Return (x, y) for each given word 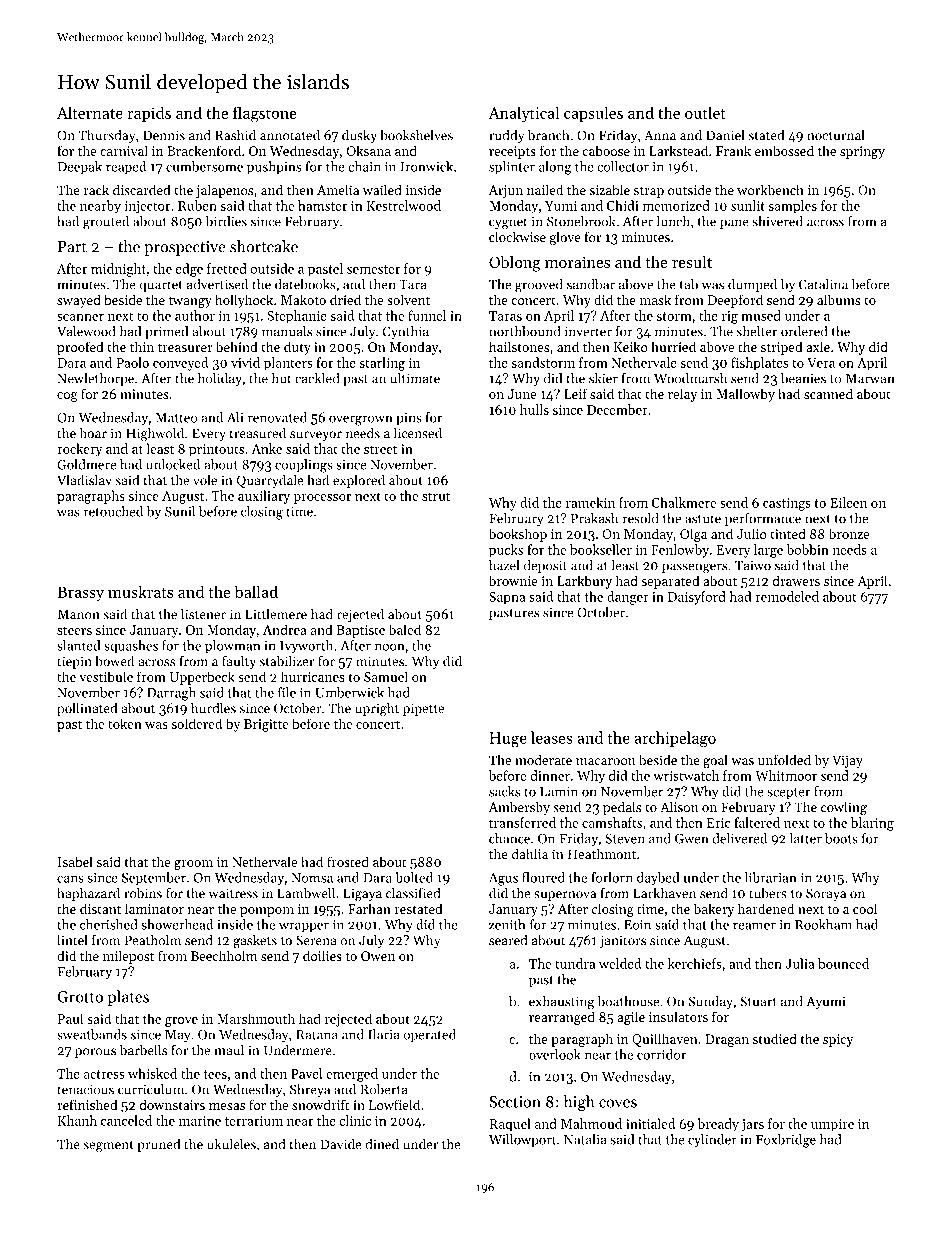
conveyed (180, 364)
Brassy (80, 593)
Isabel (75, 861)
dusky (359, 136)
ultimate (415, 378)
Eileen (848, 502)
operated (430, 1035)
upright (377, 710)
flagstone (265, 114)
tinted (788, 533)
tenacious (85, 1089)
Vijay (847, 761)
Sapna (507, 598)
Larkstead (678, 150)
